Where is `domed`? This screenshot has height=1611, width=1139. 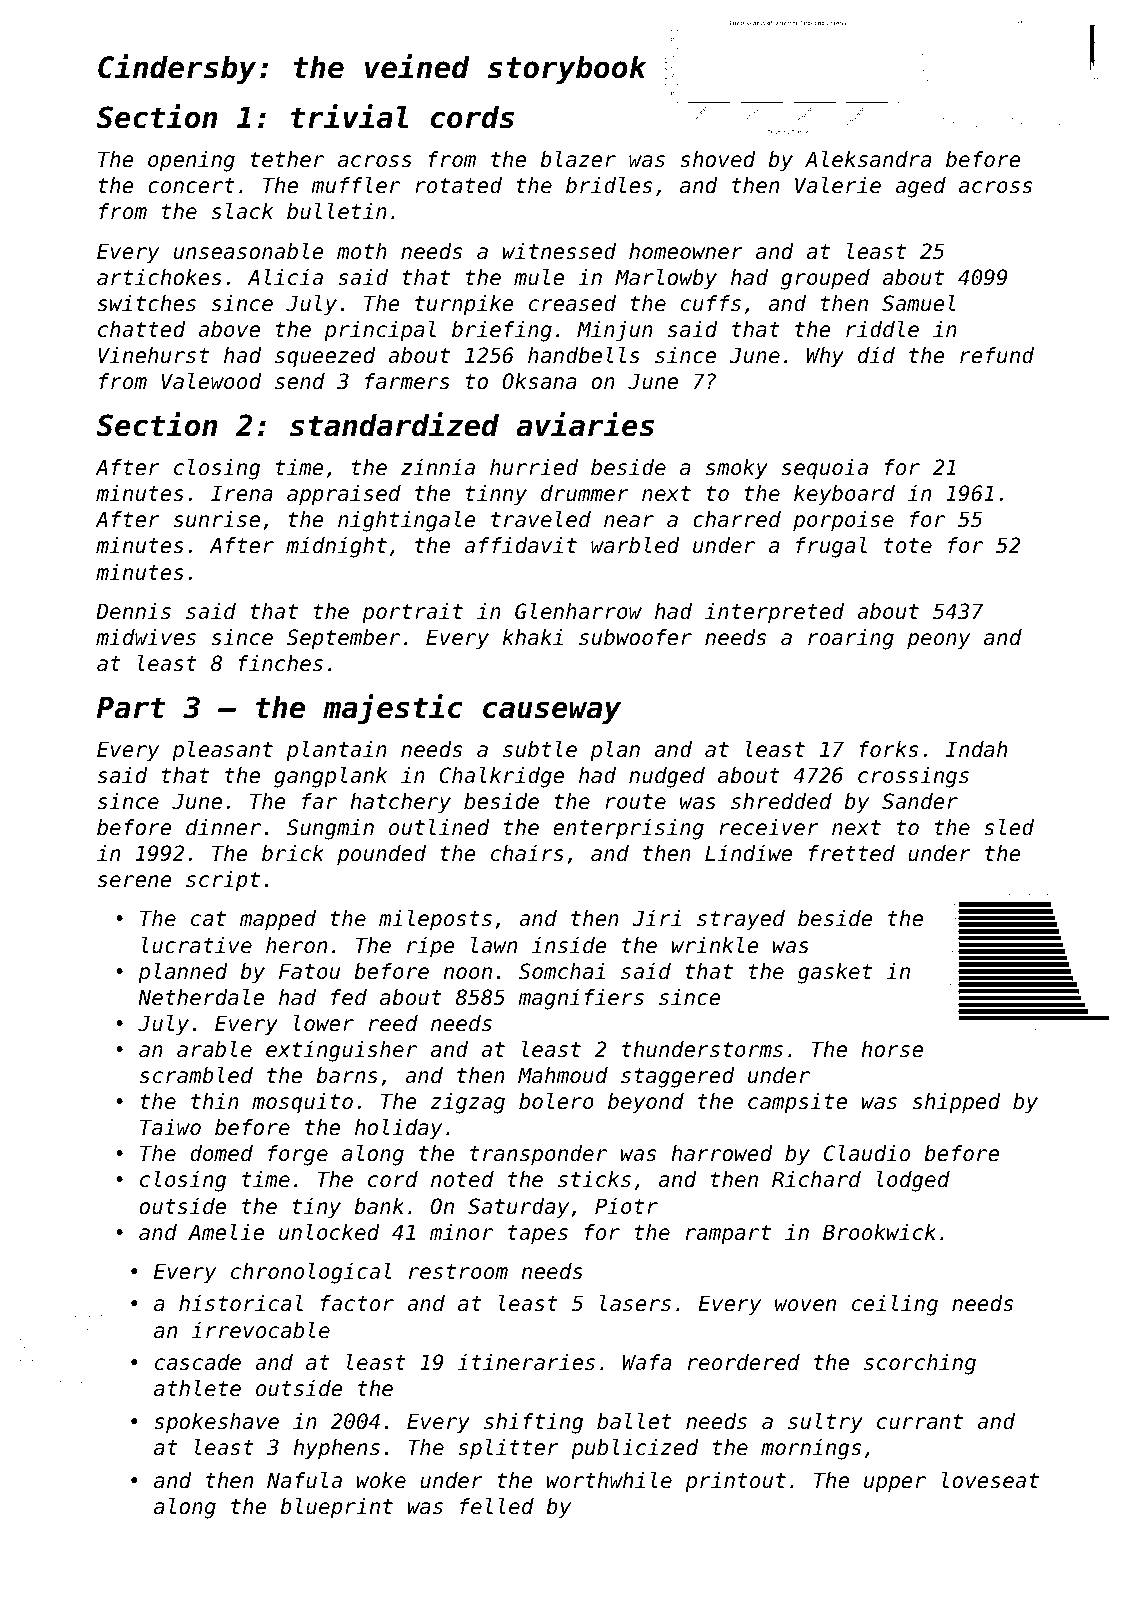 domed is located at coordinates (221, 1153).
